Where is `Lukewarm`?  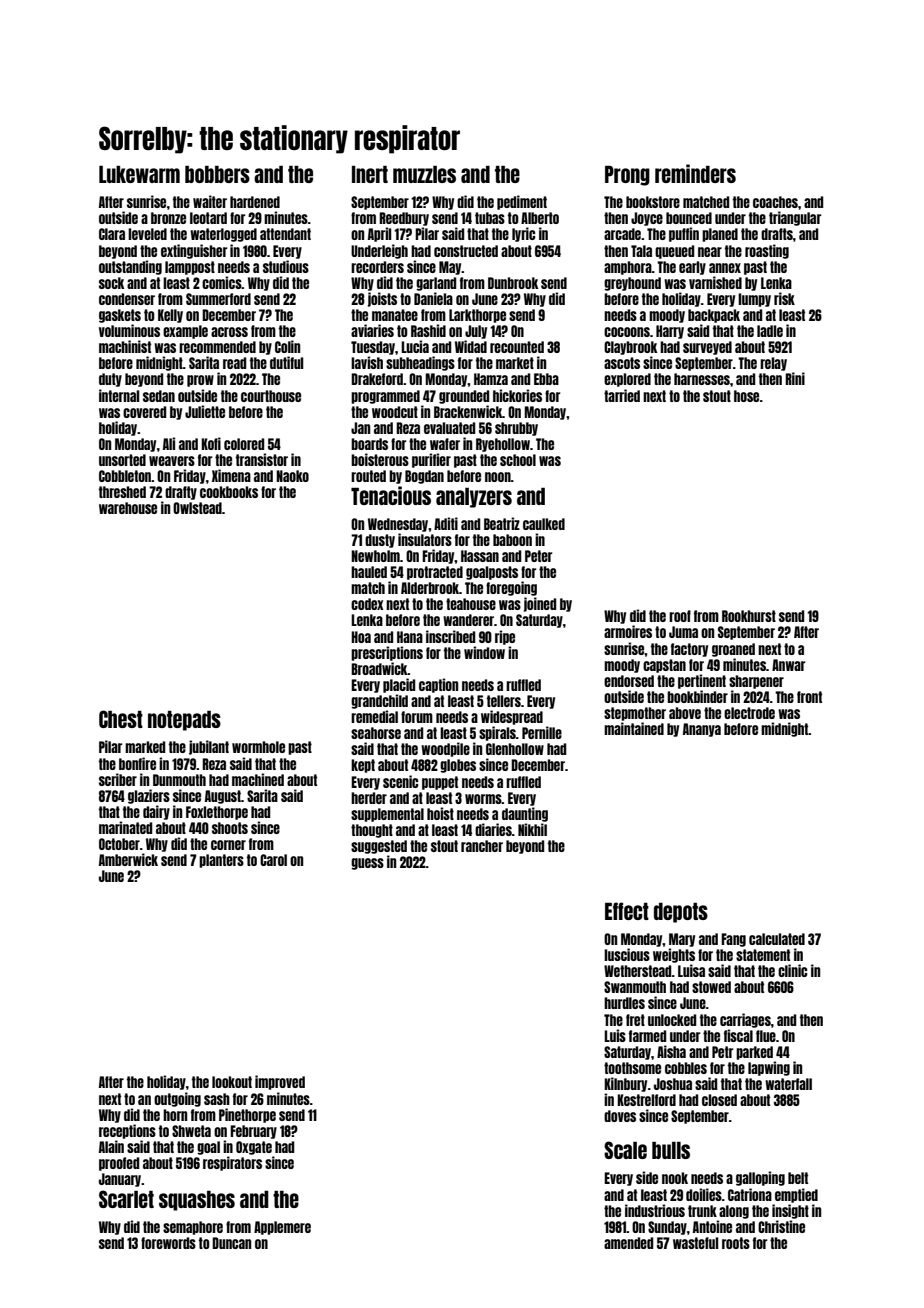
Lukewarm is located at coordinates (139, 174).
